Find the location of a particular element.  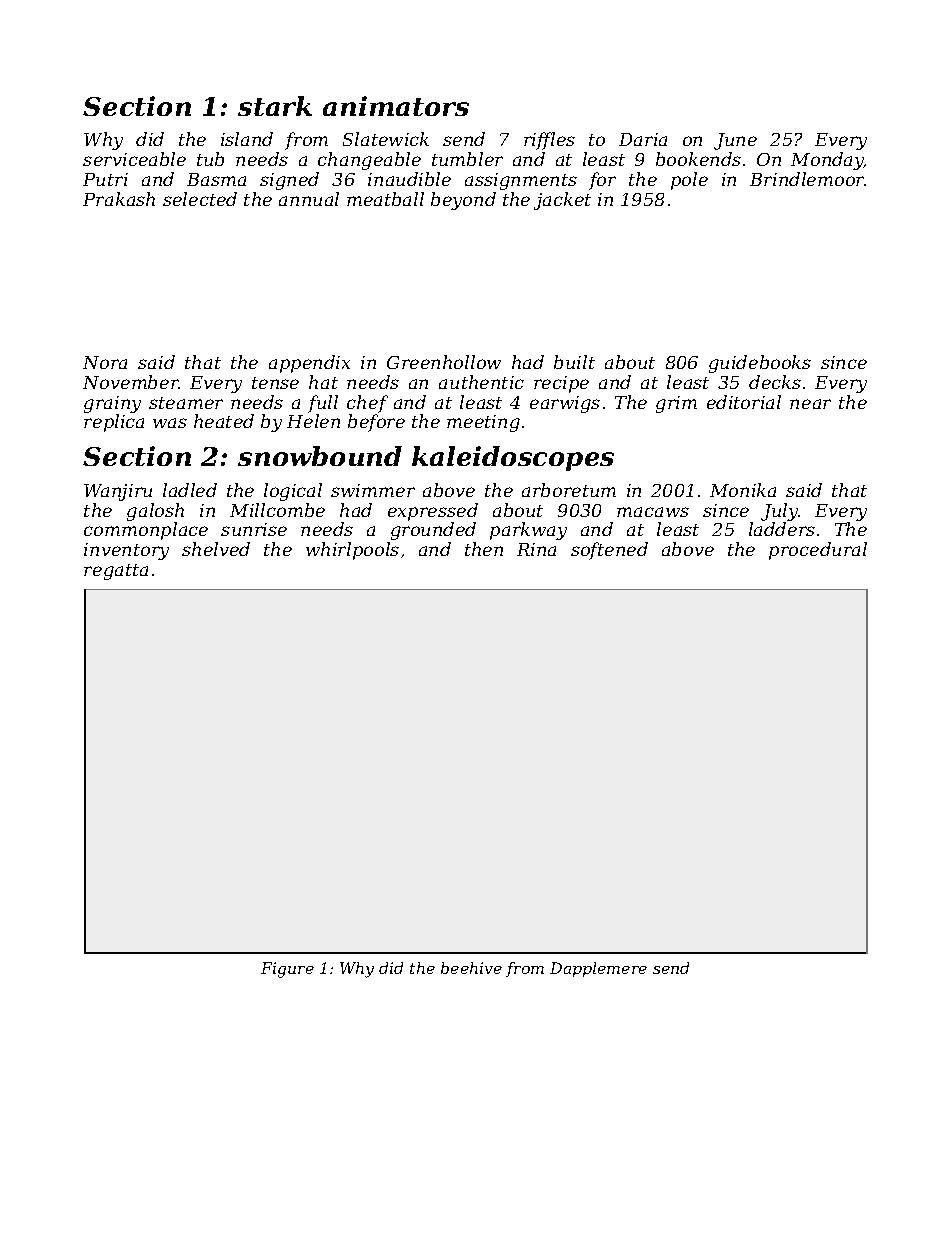

Dapplemere is located at coordinates (598, 969).
